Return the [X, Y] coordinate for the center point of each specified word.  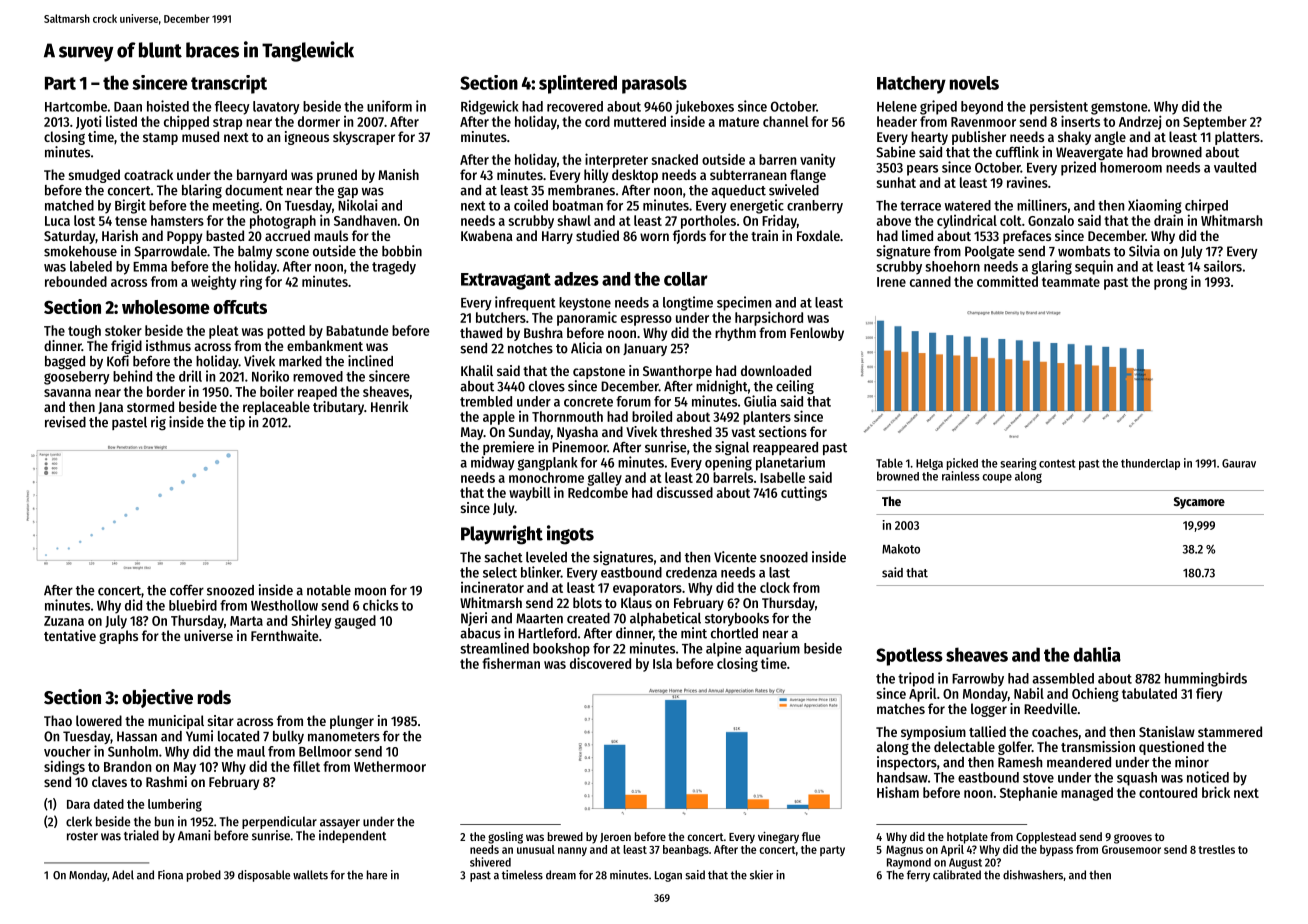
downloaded [776, 370]
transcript [229, 84]
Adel [123, 875]
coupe [997, 478]
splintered [578, 84]
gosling [505, 838]
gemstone [1119, 108]
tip [237, 423]
